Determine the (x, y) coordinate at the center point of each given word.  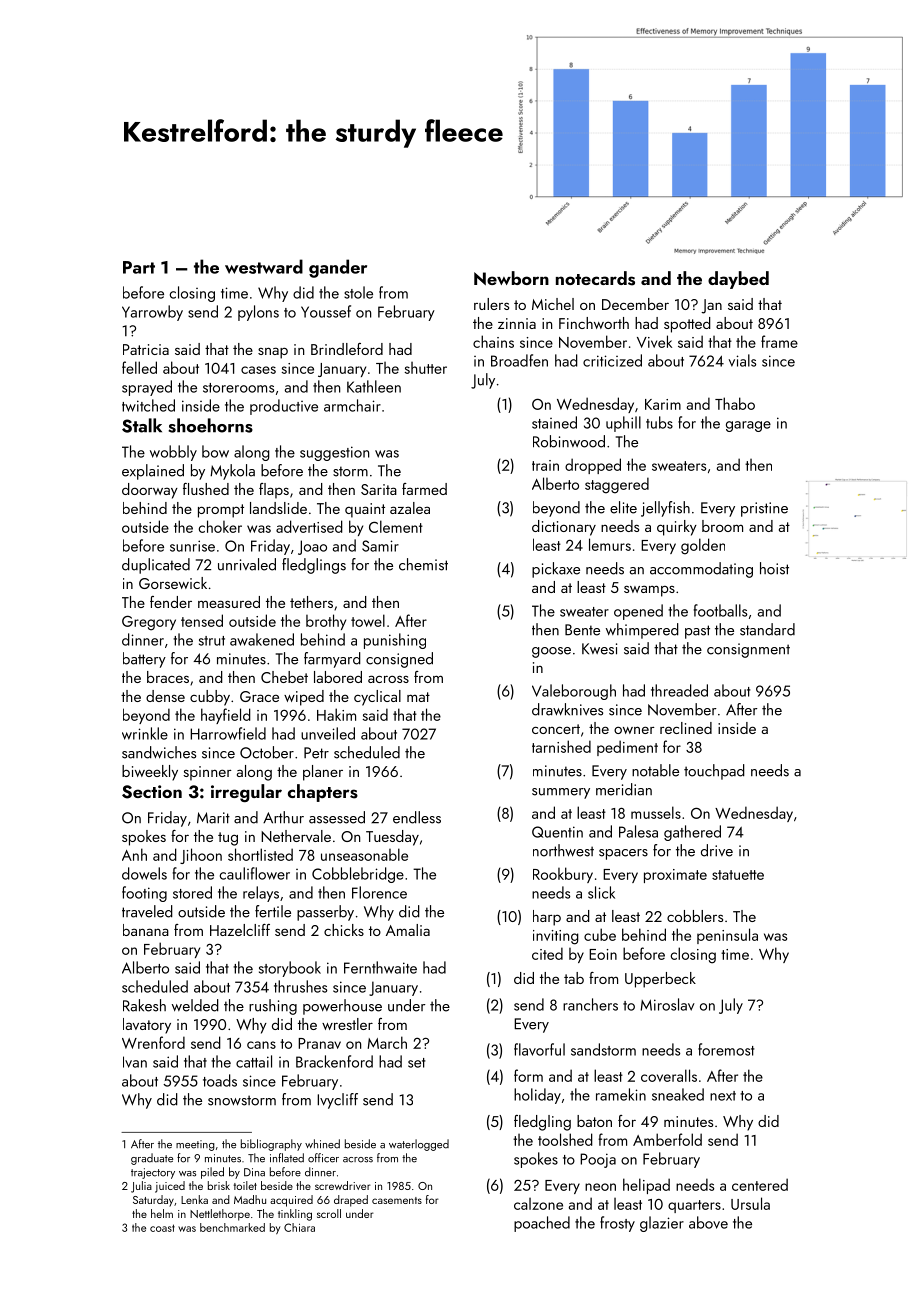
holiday (537, 1096)
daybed (738, 280)
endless (417, 817)
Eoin (603, 954)
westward (264, 266)
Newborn (511, 278)
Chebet (284, 677)
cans (261, 1045)
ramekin (621, 1094)
